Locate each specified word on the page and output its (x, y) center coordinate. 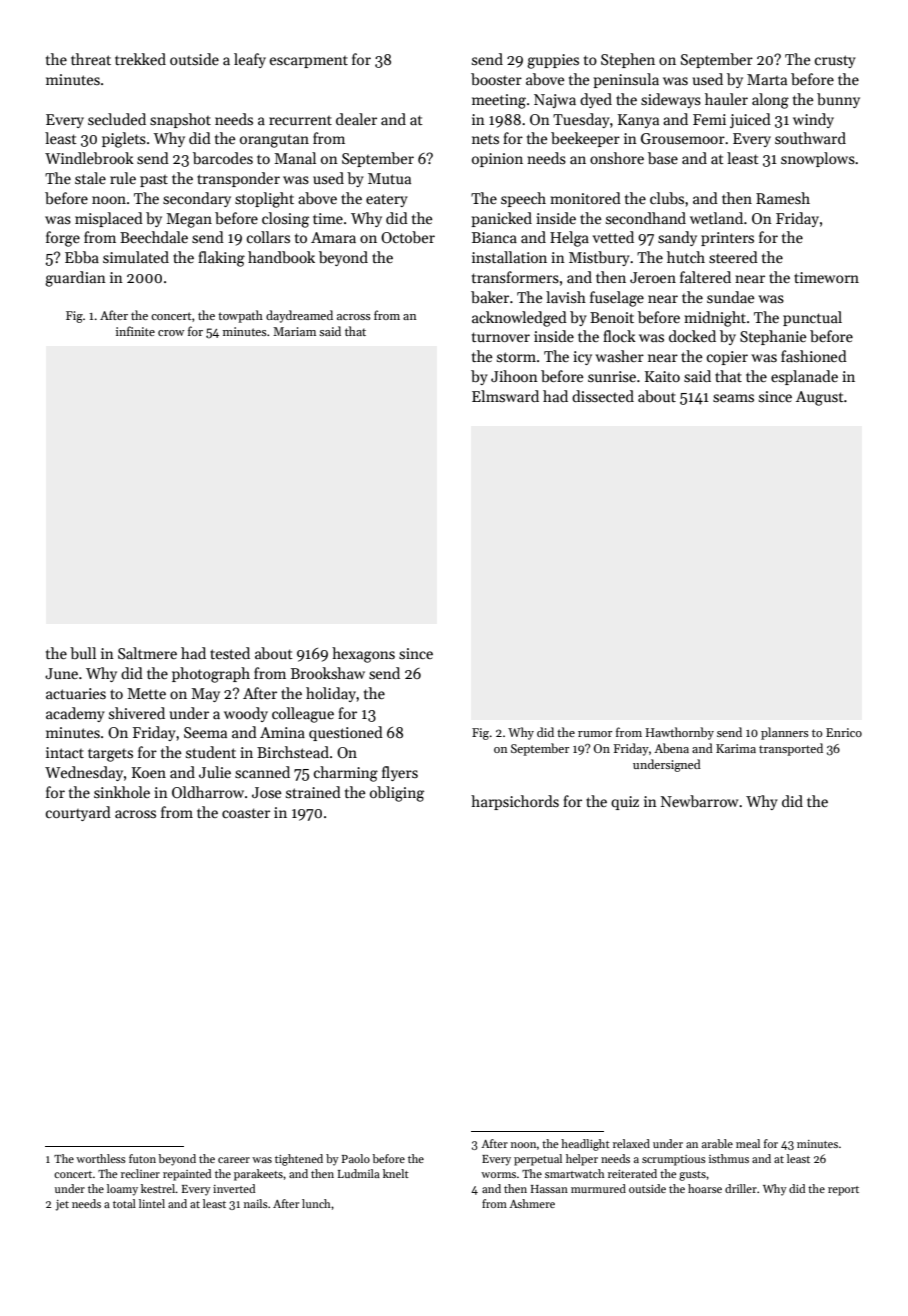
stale (90, 178)
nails (256, 1203)
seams (733, 398)
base (663, 158)
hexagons (363, 655)
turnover (501, 337)
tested (230, 653)
